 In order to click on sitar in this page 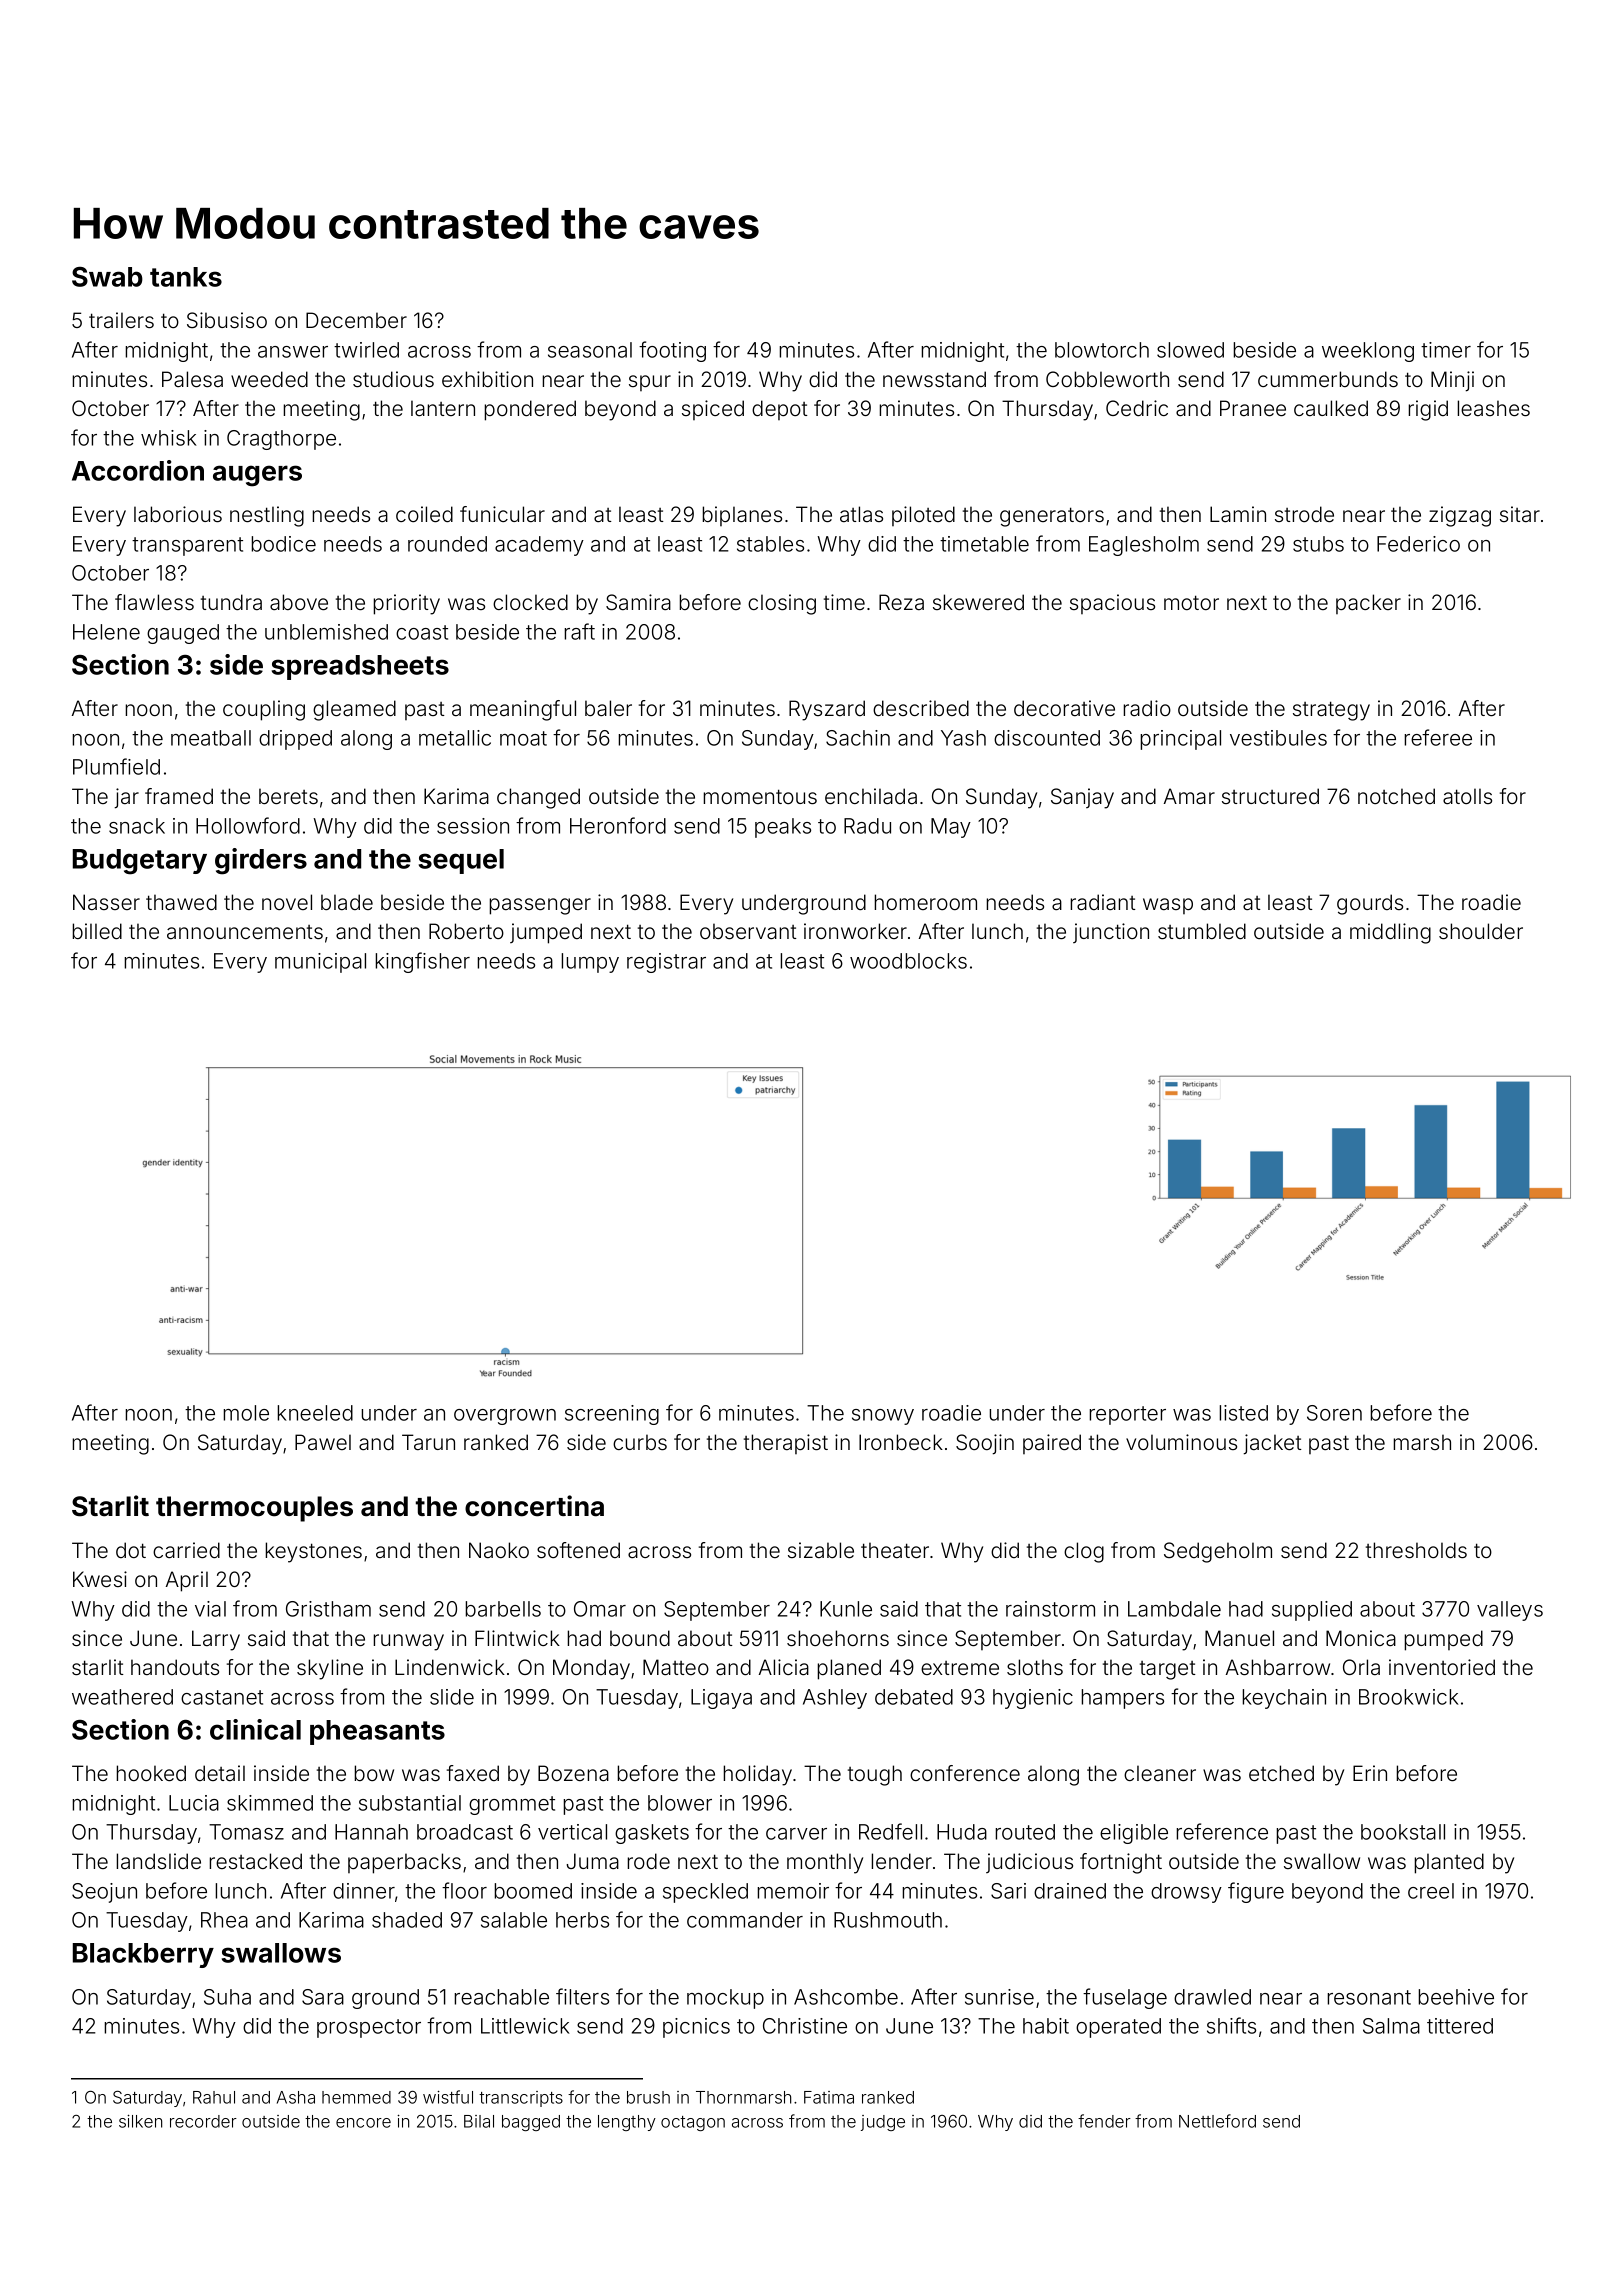, I will do `click(1520, 514)`.
